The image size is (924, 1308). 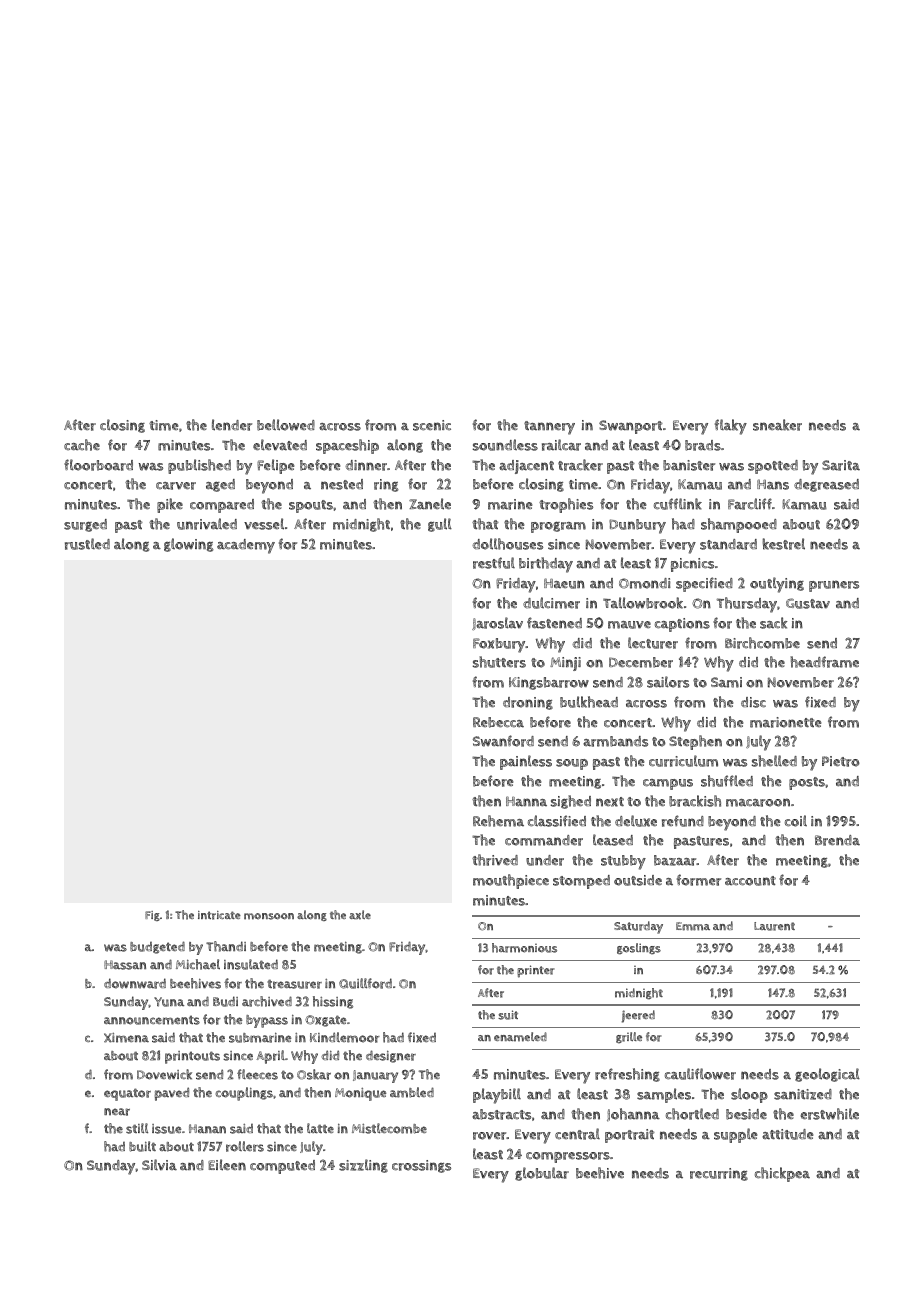 What do you see at coordinates (495, 860) in the page?
I see `thrived` at bounding box center [495, 860].
